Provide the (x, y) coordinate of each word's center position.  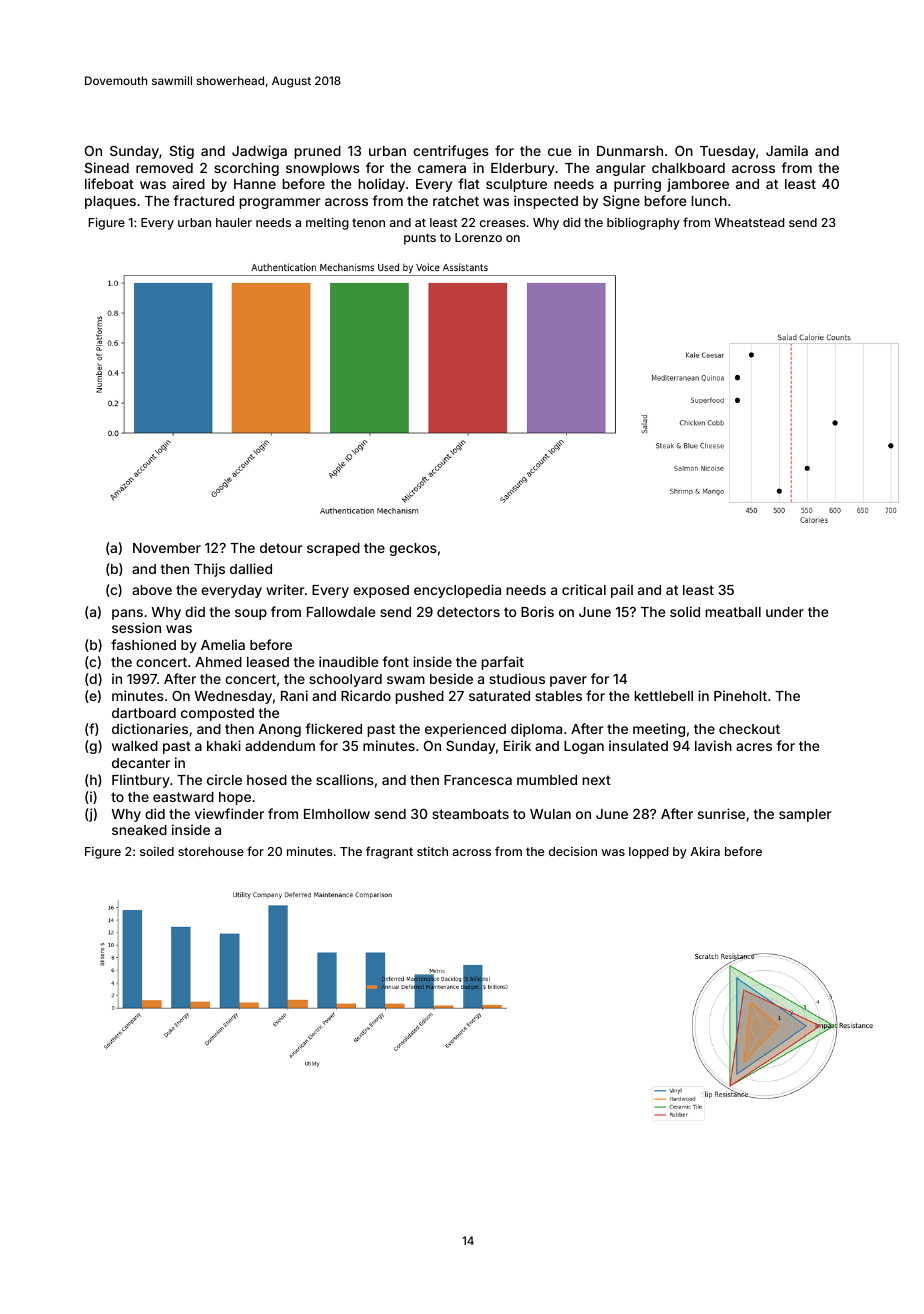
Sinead (107, 167)
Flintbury (141, 781)
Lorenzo (478, 237)
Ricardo (366, 695)
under (785, 612)
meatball (733, 612)
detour (281, 548)
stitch (432, 851)
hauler (234, 222)
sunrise (721, 813)
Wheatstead (749, 222)
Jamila (787, 150)
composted (217, 714)
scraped (333, 549)
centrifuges (451, 152)
